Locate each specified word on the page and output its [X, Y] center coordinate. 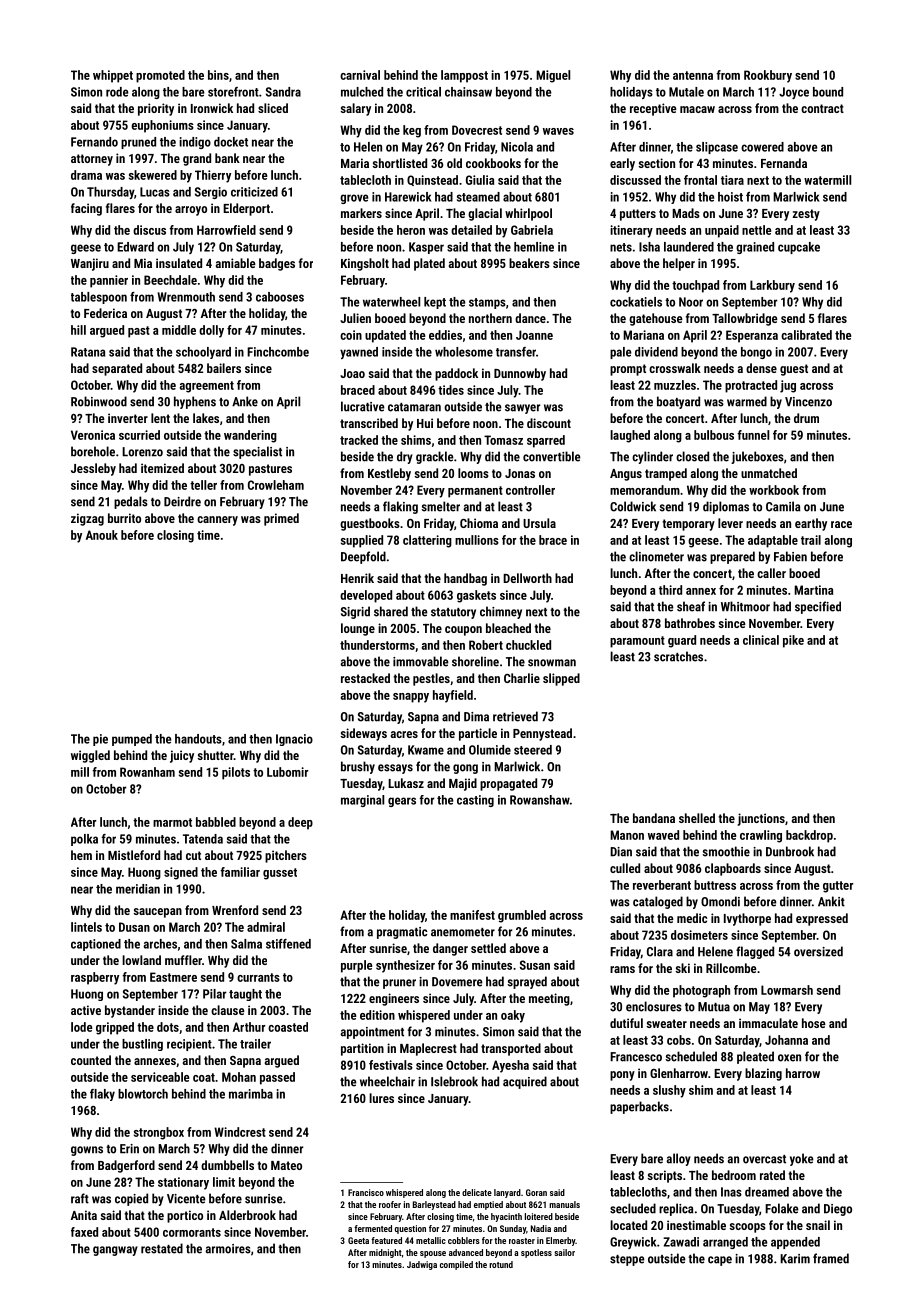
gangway [115, 1251]
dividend [656, 352]
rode [117, 92]
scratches [678, 656]
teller [203, 485]
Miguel [553, 76]
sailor [564, 1252]
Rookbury [768, 76]
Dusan [134, 927]
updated [385, 336]
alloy [678, 1159]
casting [475, 801]
